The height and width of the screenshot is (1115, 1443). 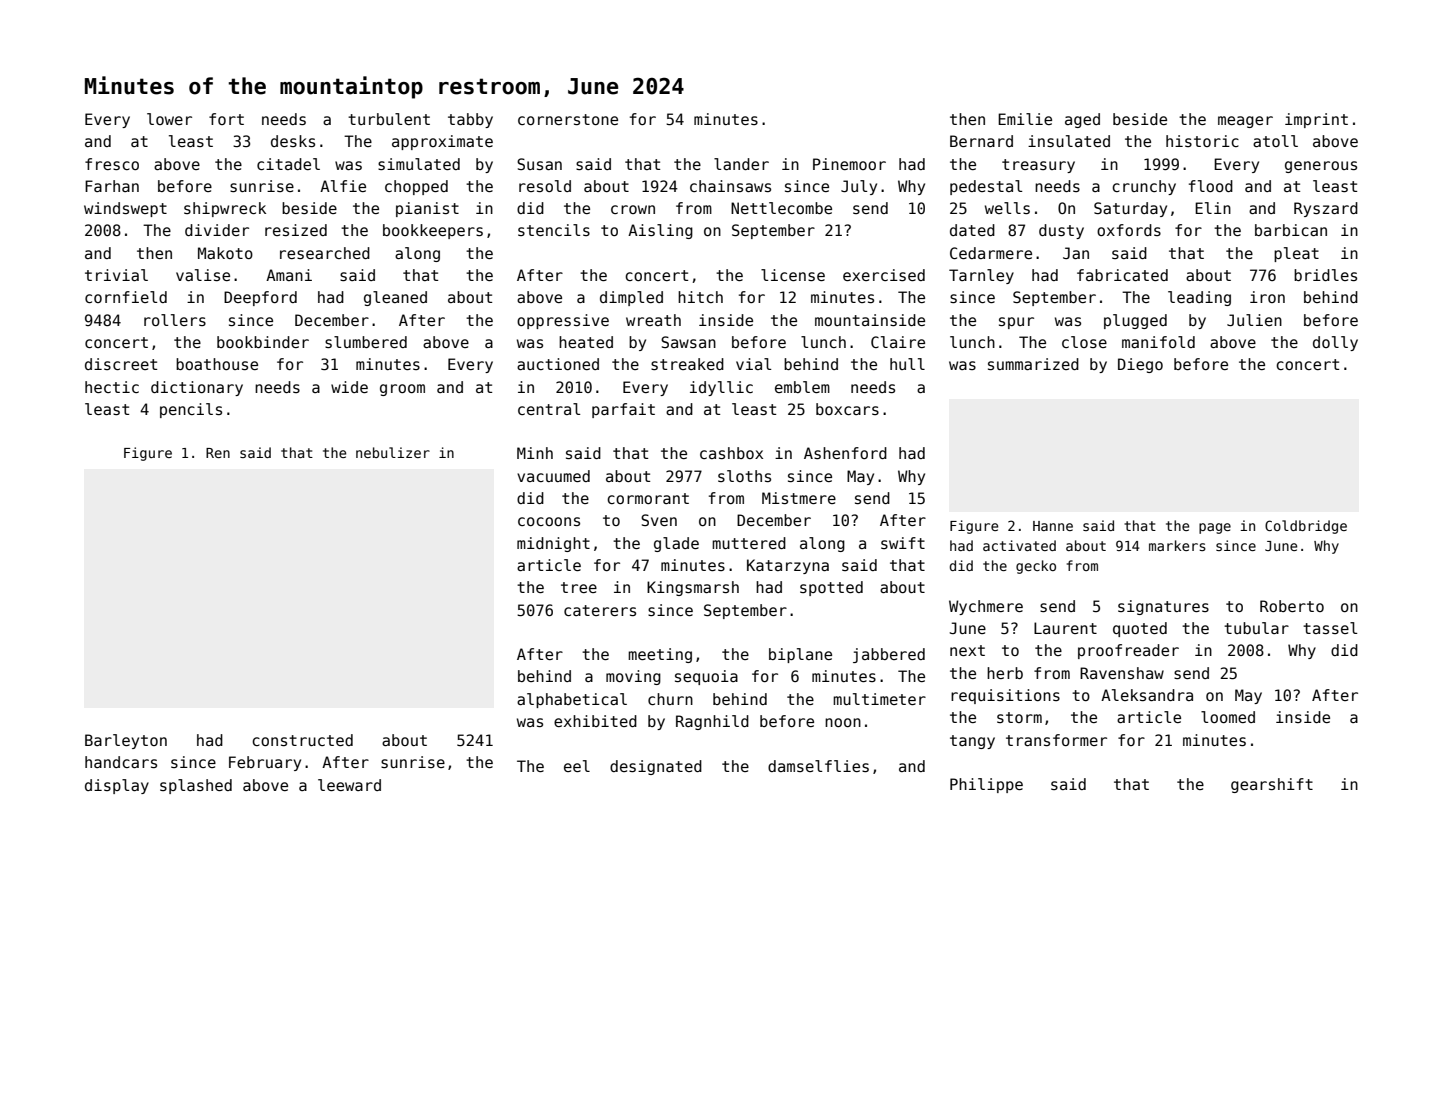 What do you see at coordinates (393, 452) in the screenshot?
I see `nebulizer` at bounding box center [393, 452].
